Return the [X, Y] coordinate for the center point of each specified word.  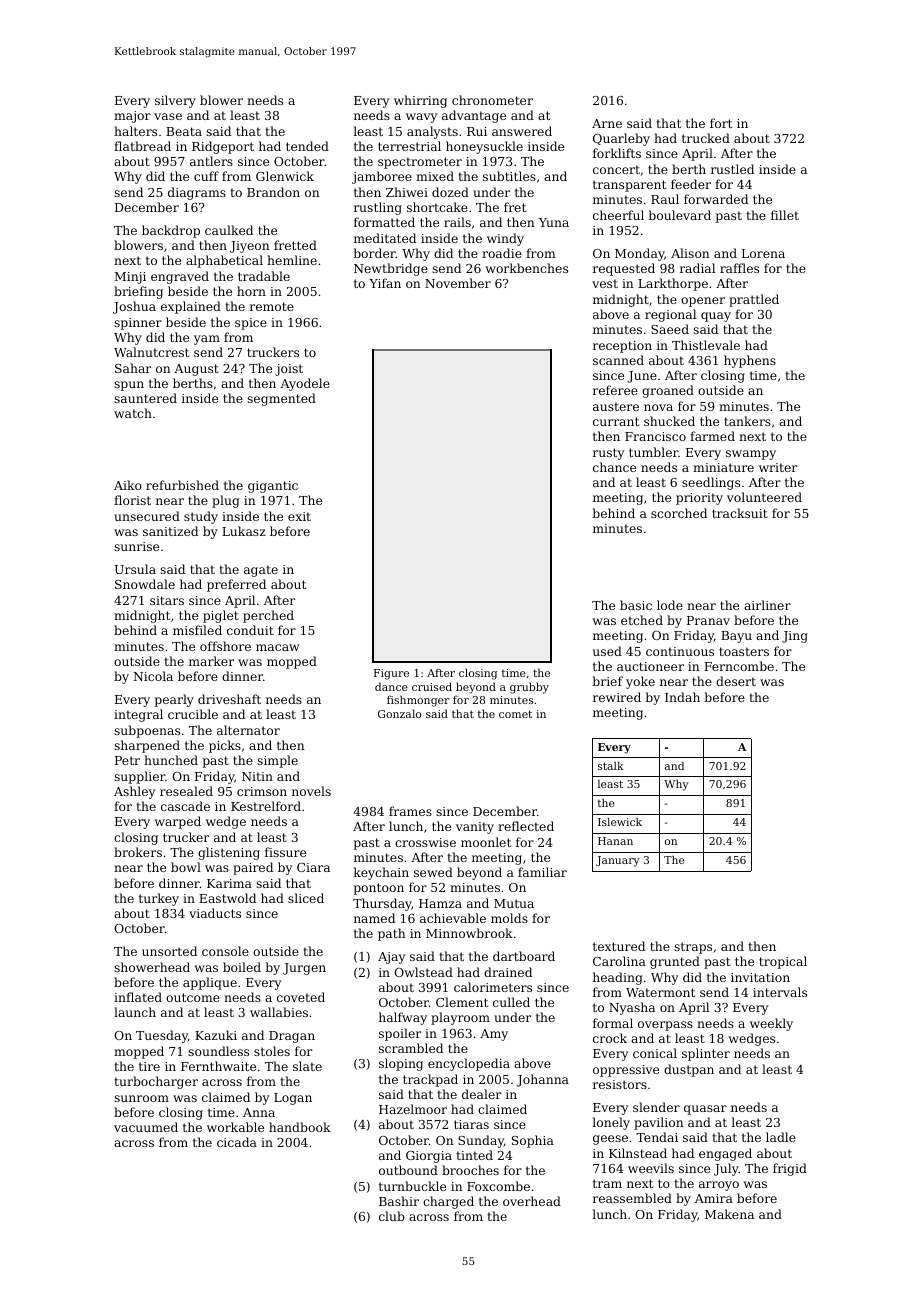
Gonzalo [399, 713]
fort [721, 123]
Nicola [153, 676]
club [392, 1216]
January [618, 861]
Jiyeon [250, 247]
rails [457, 222]
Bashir [399, 1201]
